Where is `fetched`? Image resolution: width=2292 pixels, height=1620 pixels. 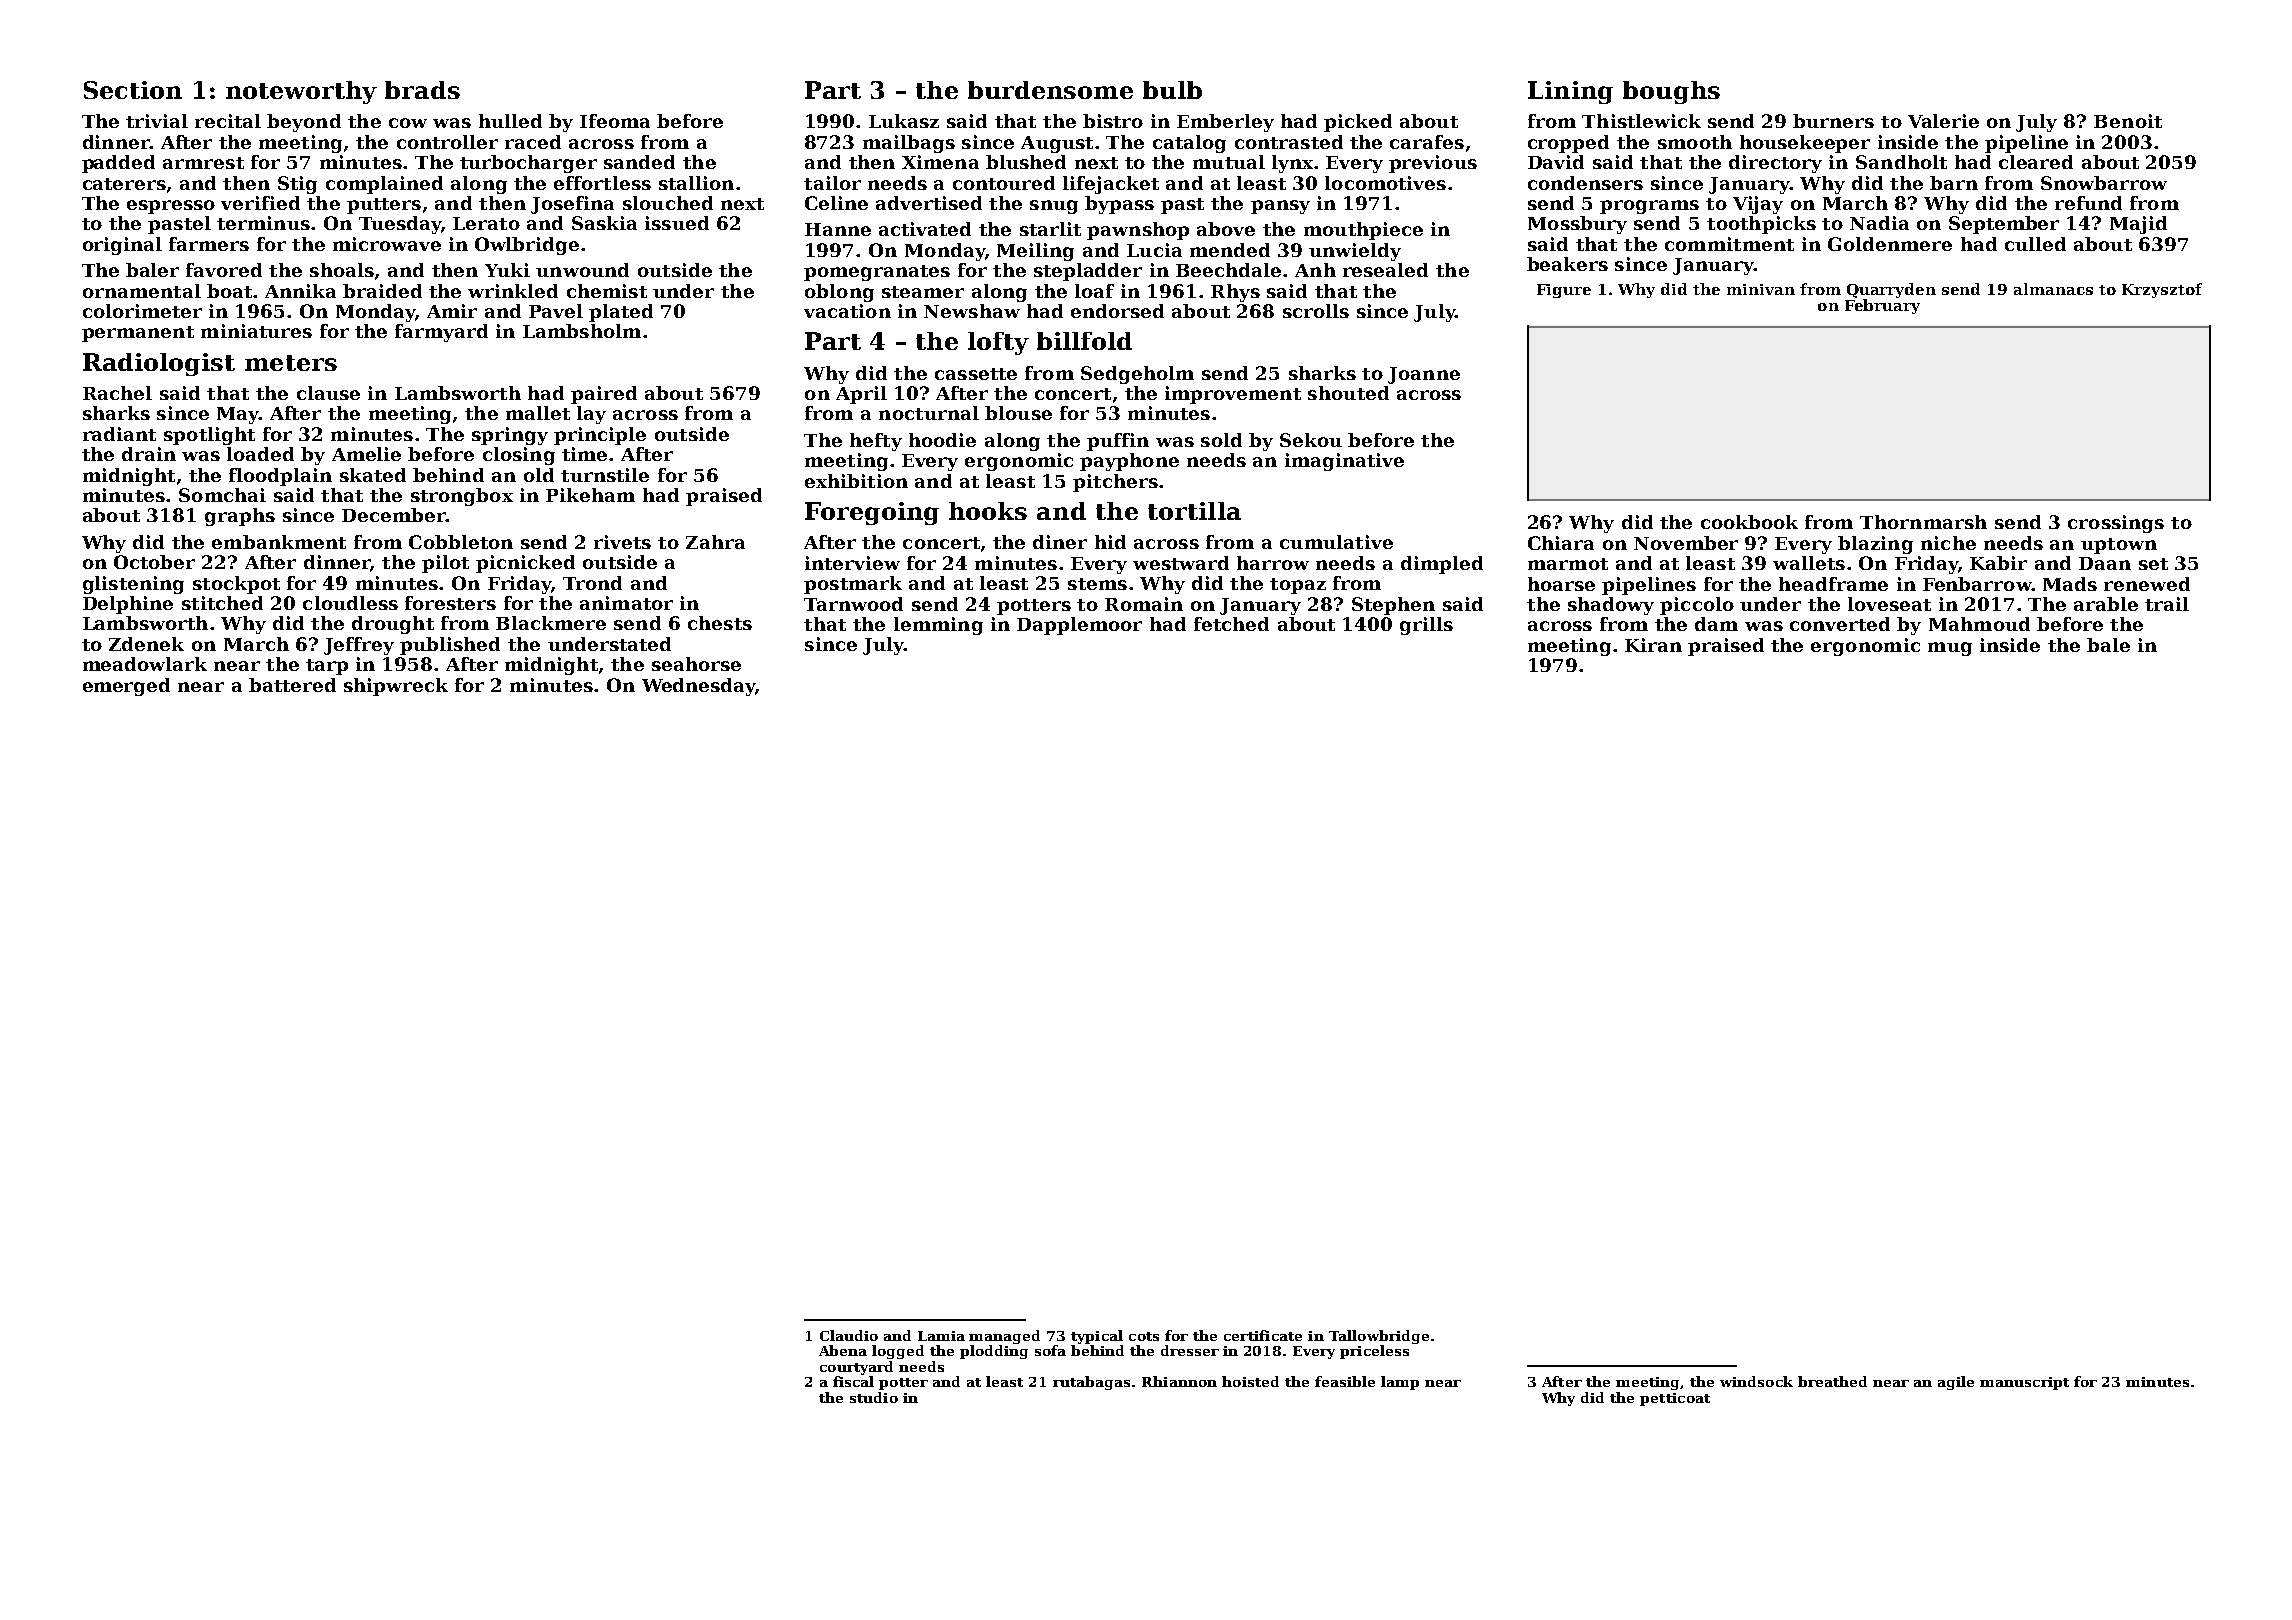 fetched is located at coordinates (1231, 624).
